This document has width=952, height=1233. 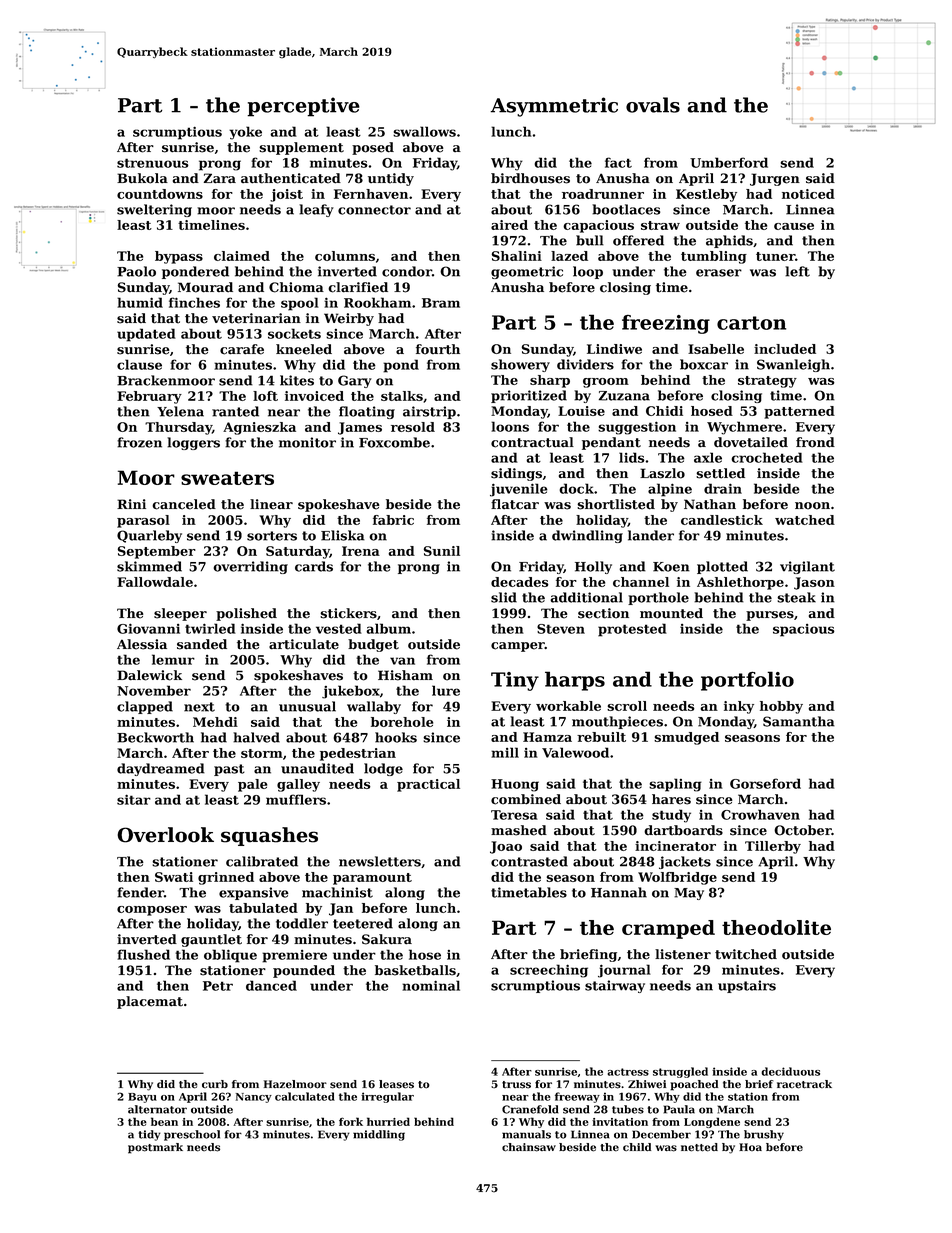 I want to click on frond, so click(x=815, y=442).
